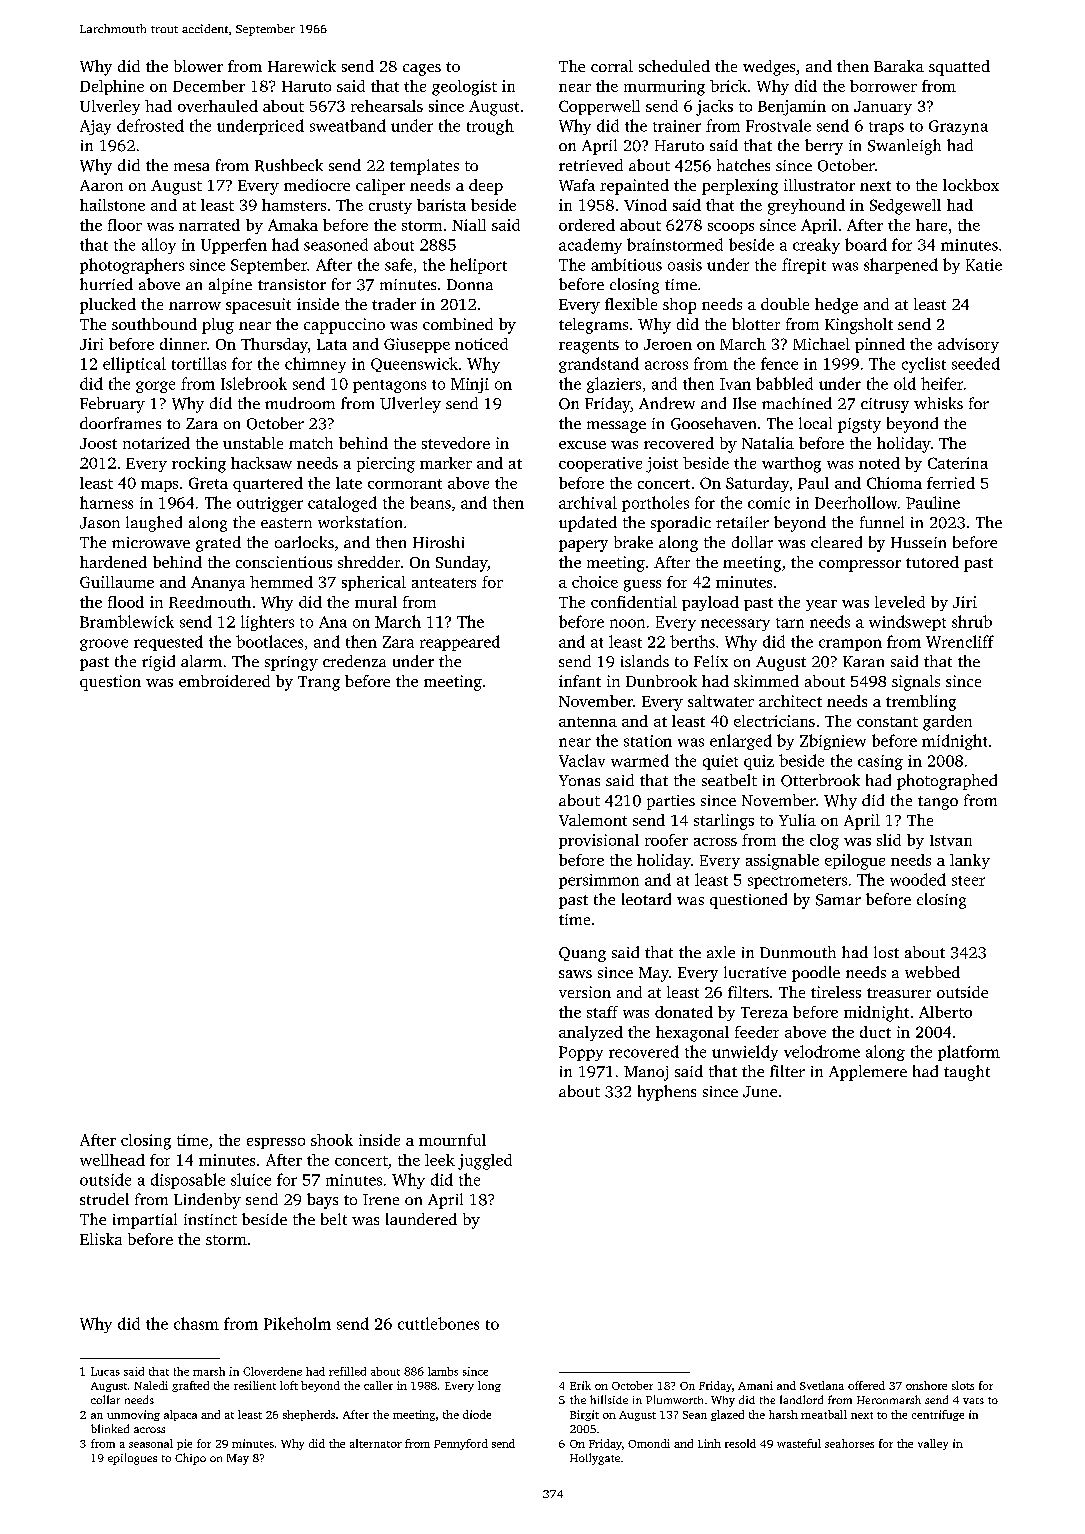 Image resolution: width=1085 pixels, height=1534 pixels. Describe the element at coordinates (674, 1399) in the screenshot. I see `Plumworth` at that location.
